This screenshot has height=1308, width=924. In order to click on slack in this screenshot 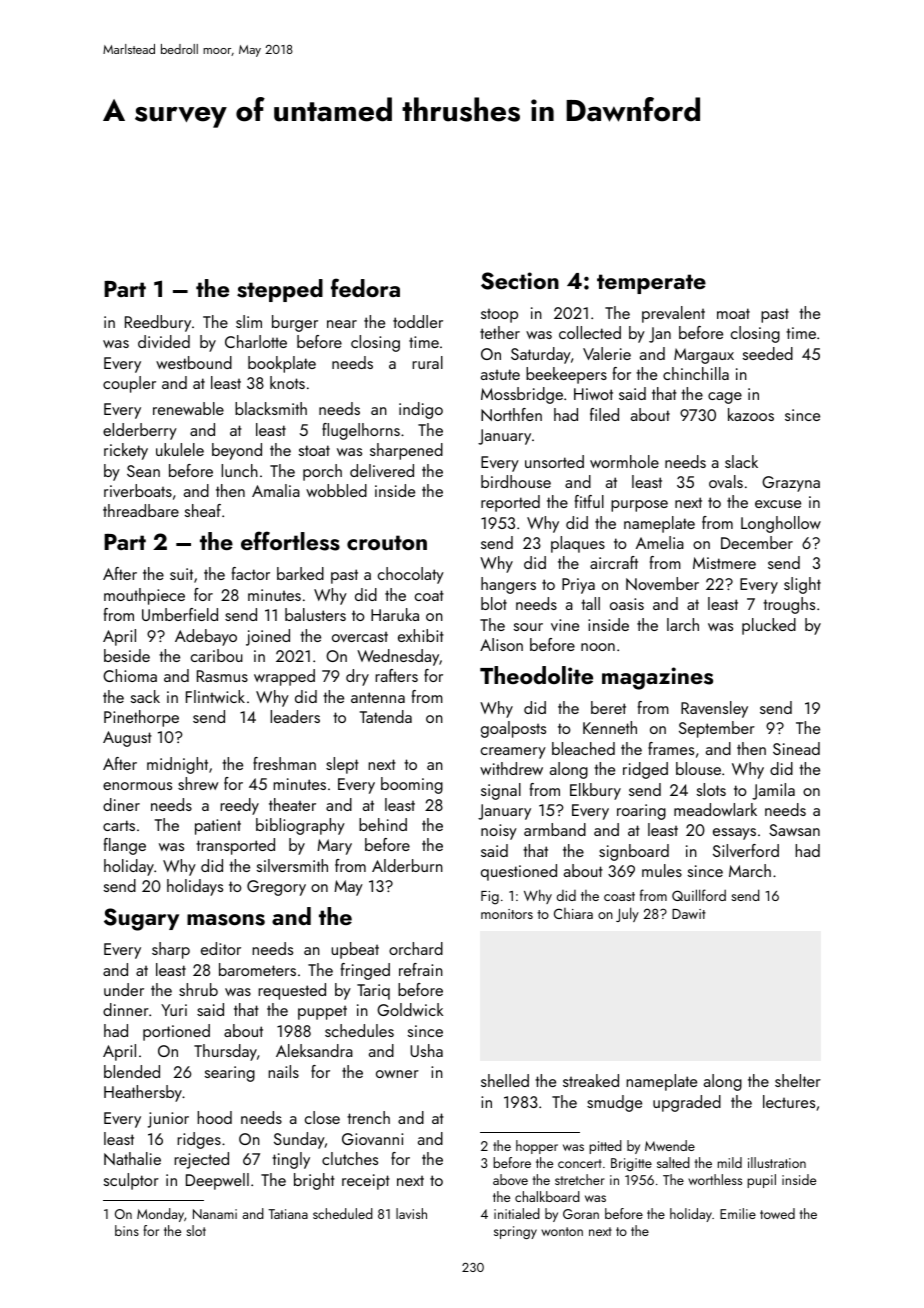, I will do `click(741, 461)`.
